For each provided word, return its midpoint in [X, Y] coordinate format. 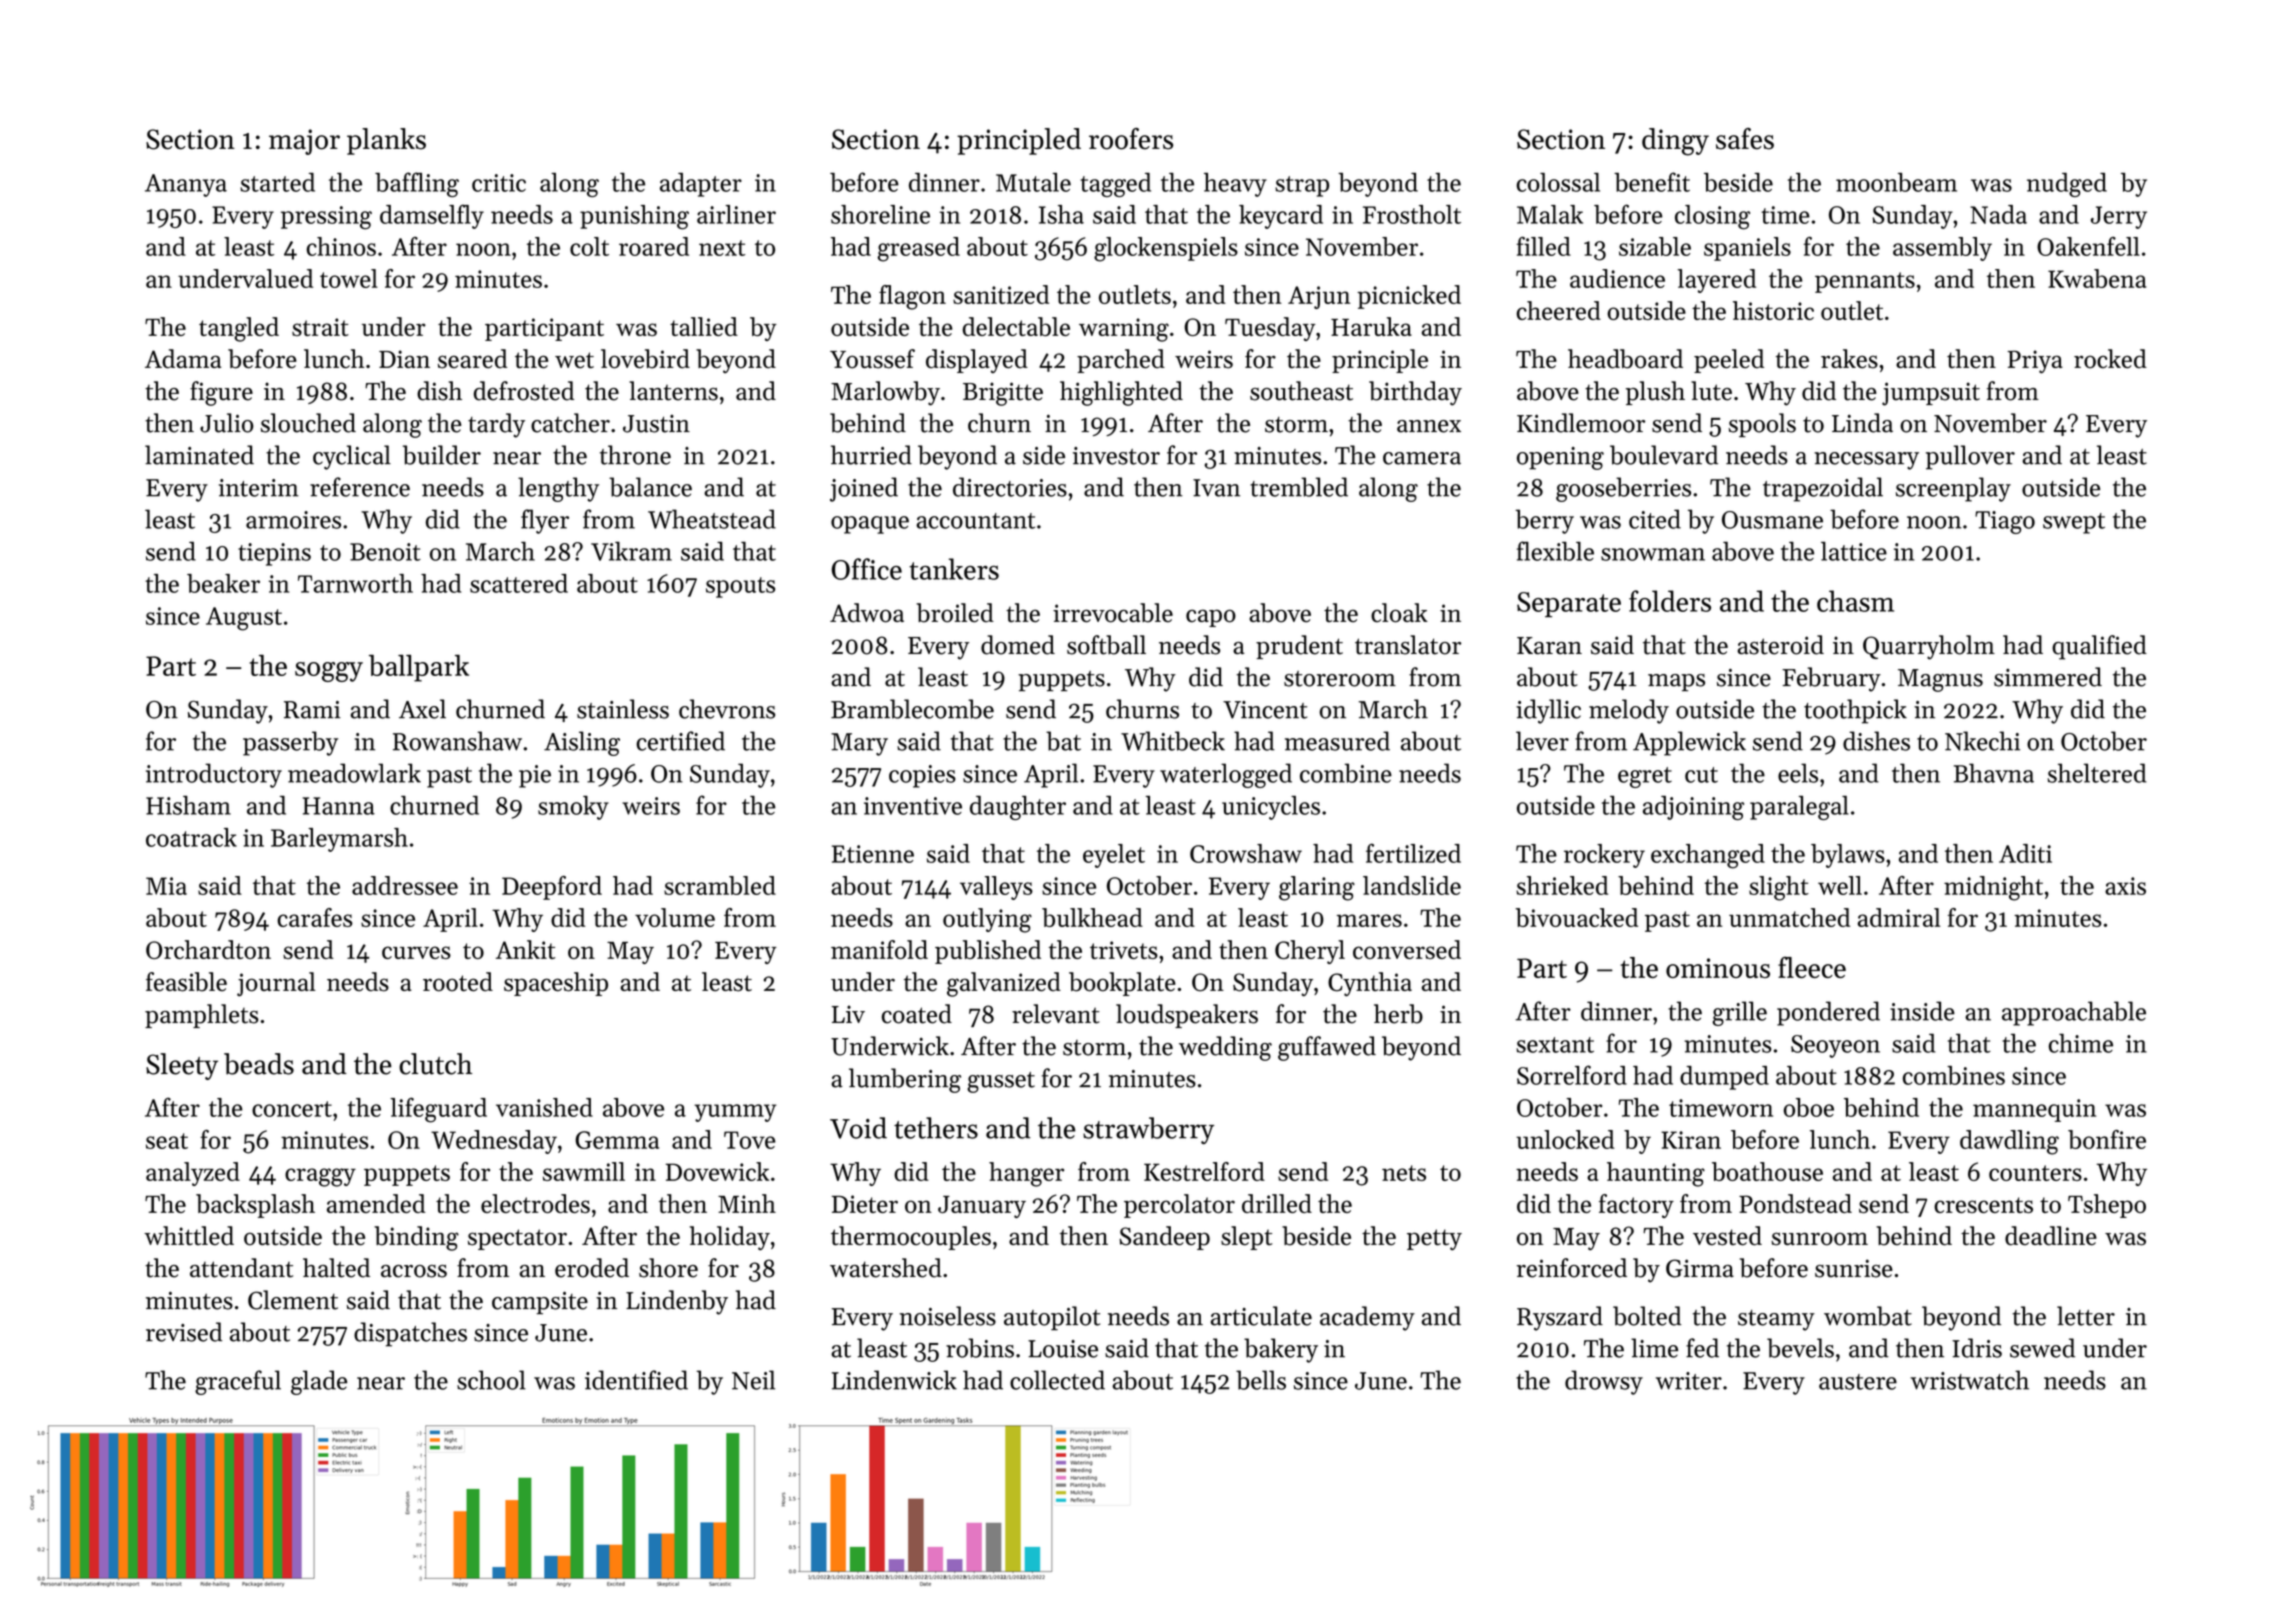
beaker [223, 583]
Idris [1977, 1348]
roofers [1131, 139]
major [304, 142]
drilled [1277, 1203]
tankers [954, 569]
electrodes [535, 1203]
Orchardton [208, 949]
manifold [879, 949]
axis [2125, 886]
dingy [1675, 142]
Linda [1862, 423]
